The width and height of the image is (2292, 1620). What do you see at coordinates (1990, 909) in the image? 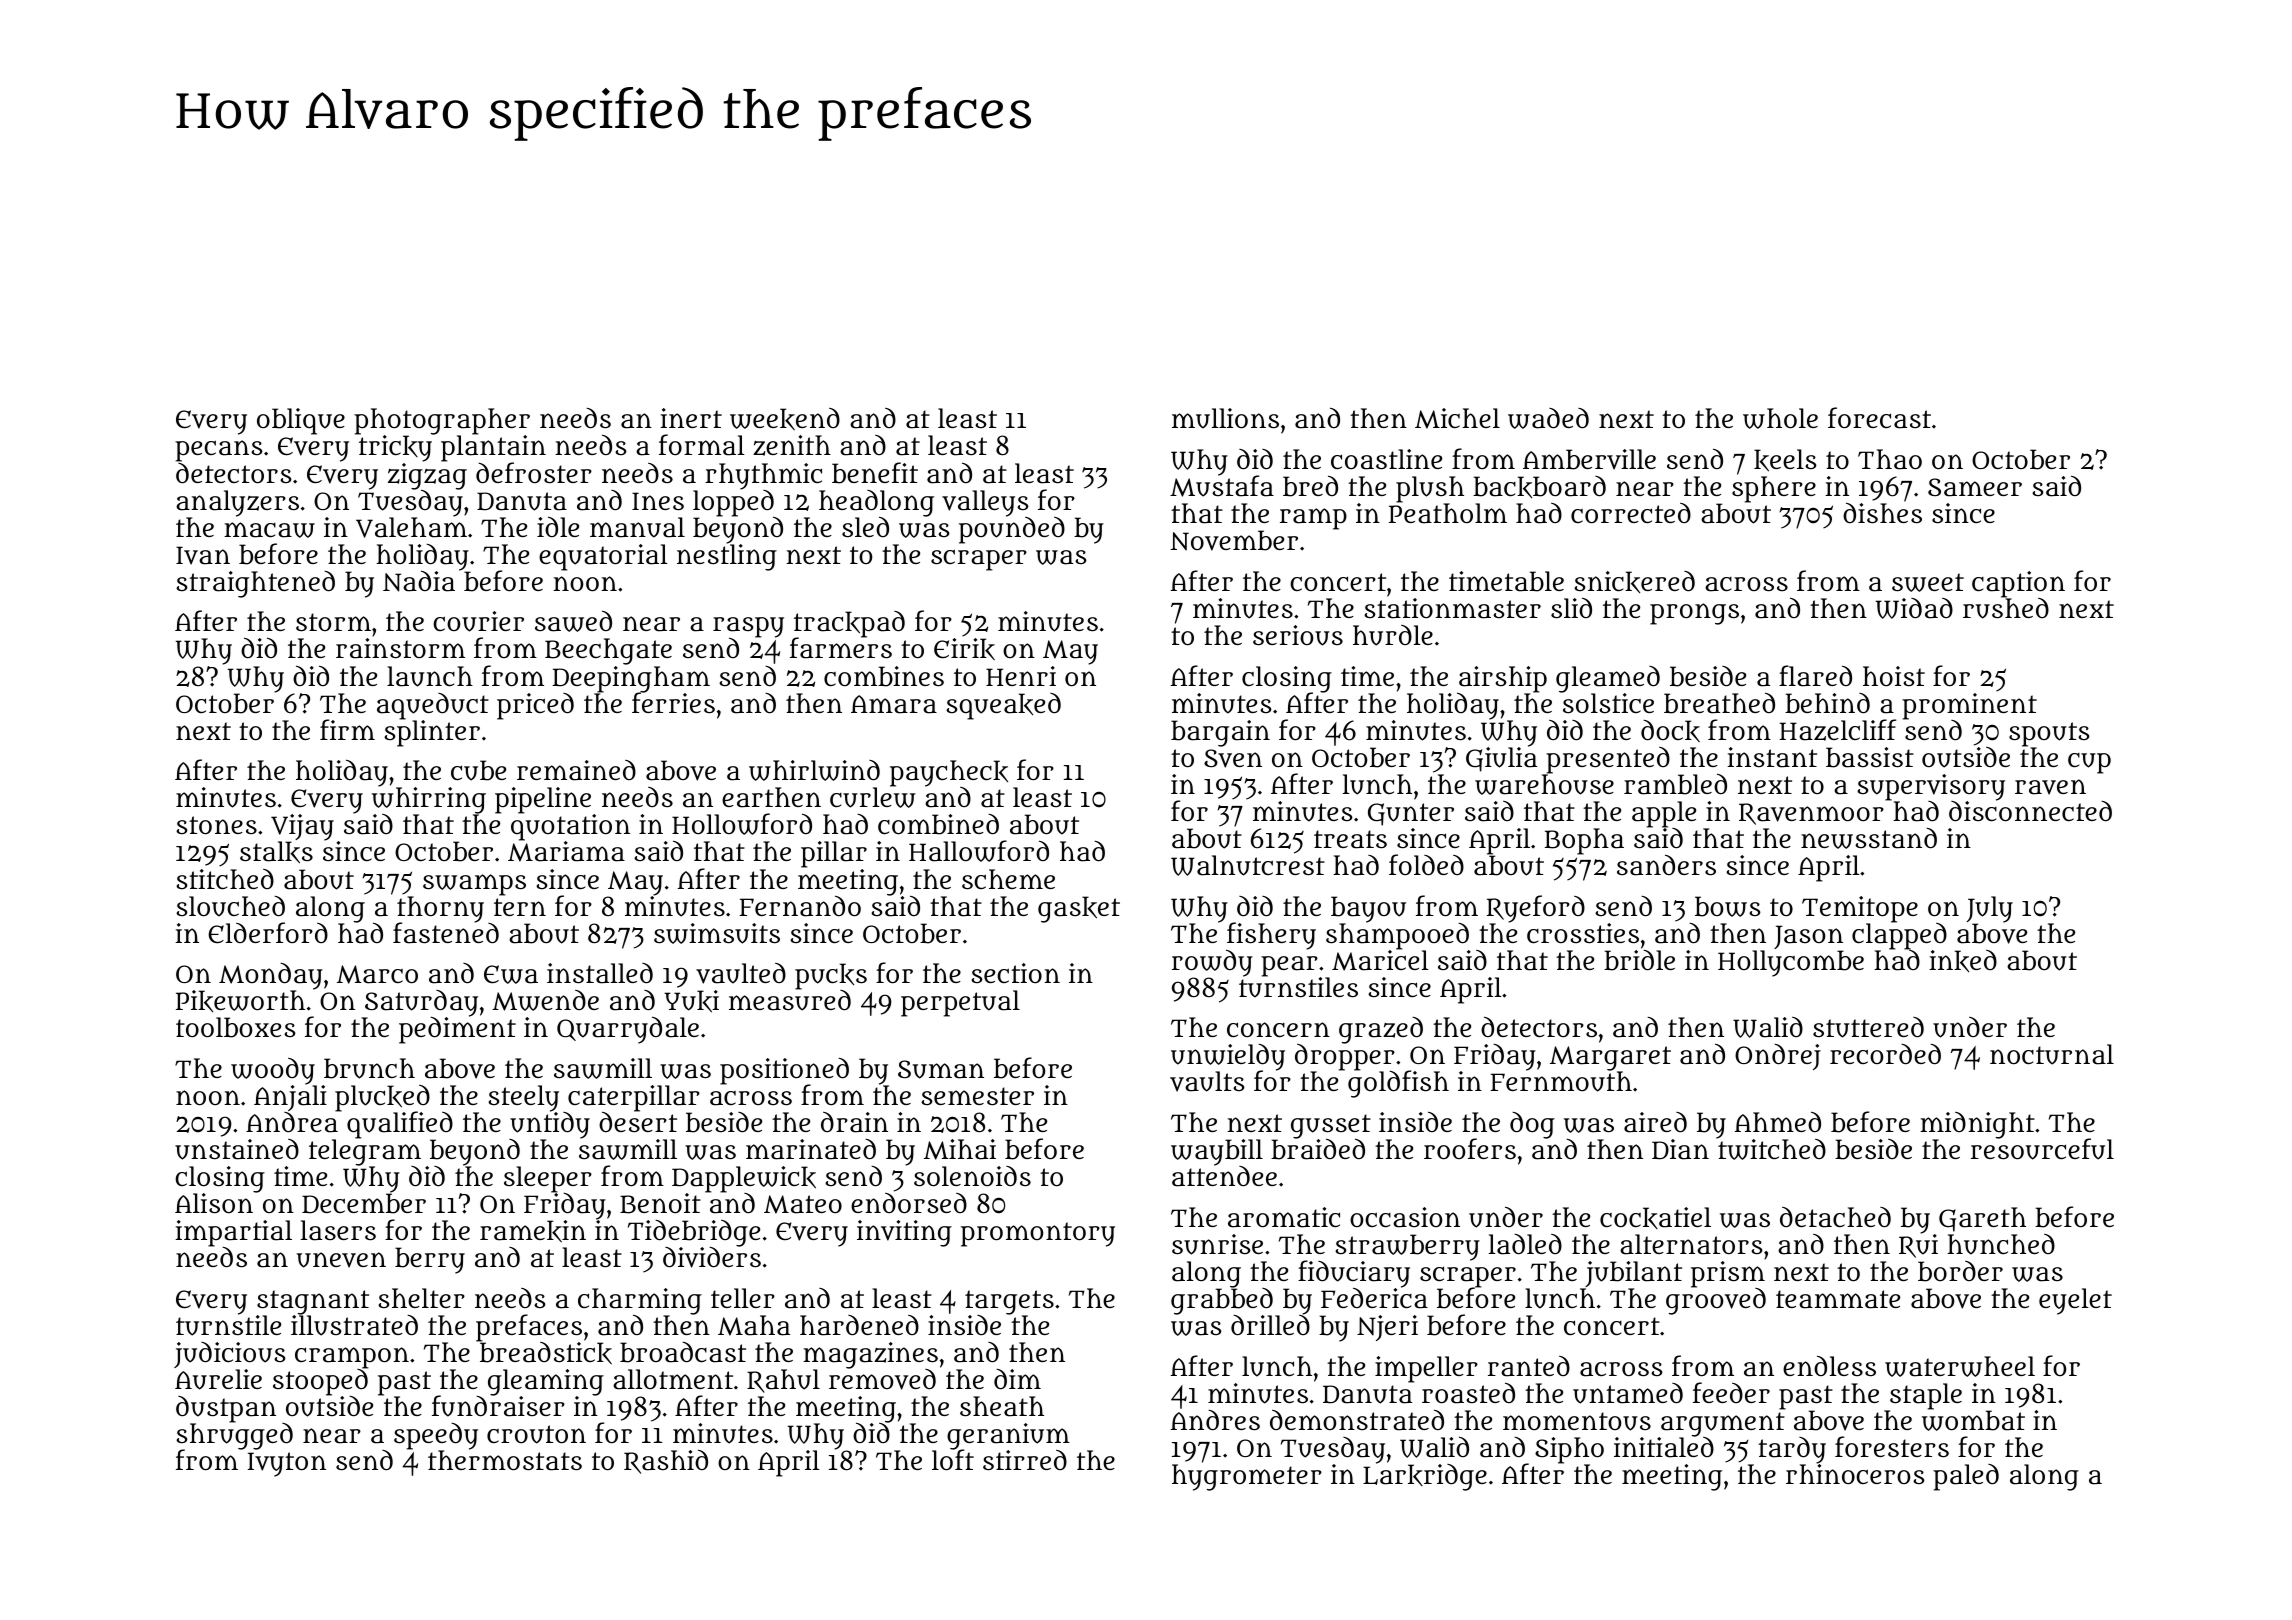
I see `July` at bounding box center [1990, 909].
